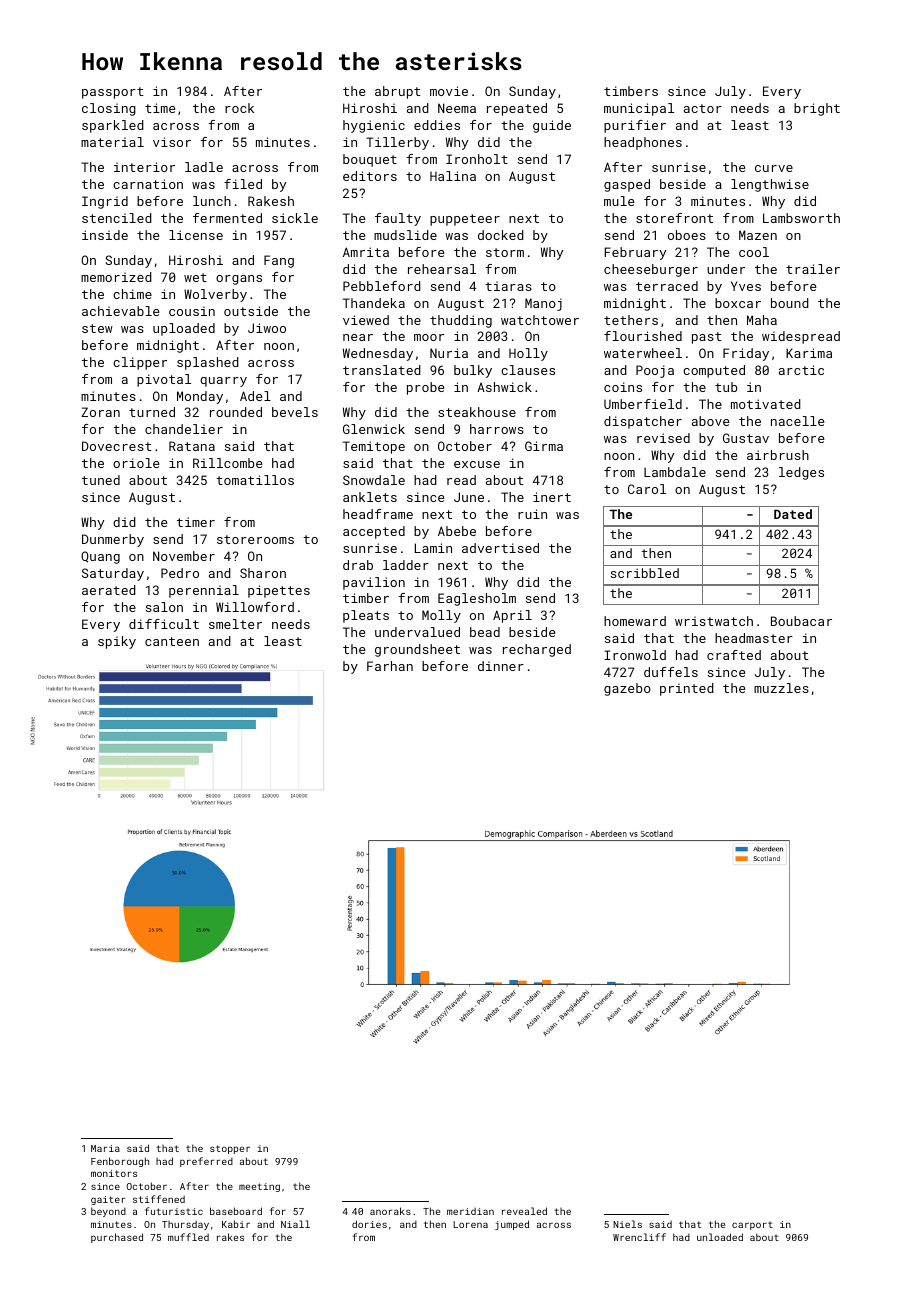 This screenshot has height=1308, width=924. Describe the element at coordinates (703, 108) in the screenshot. I see `actor` at that location.
